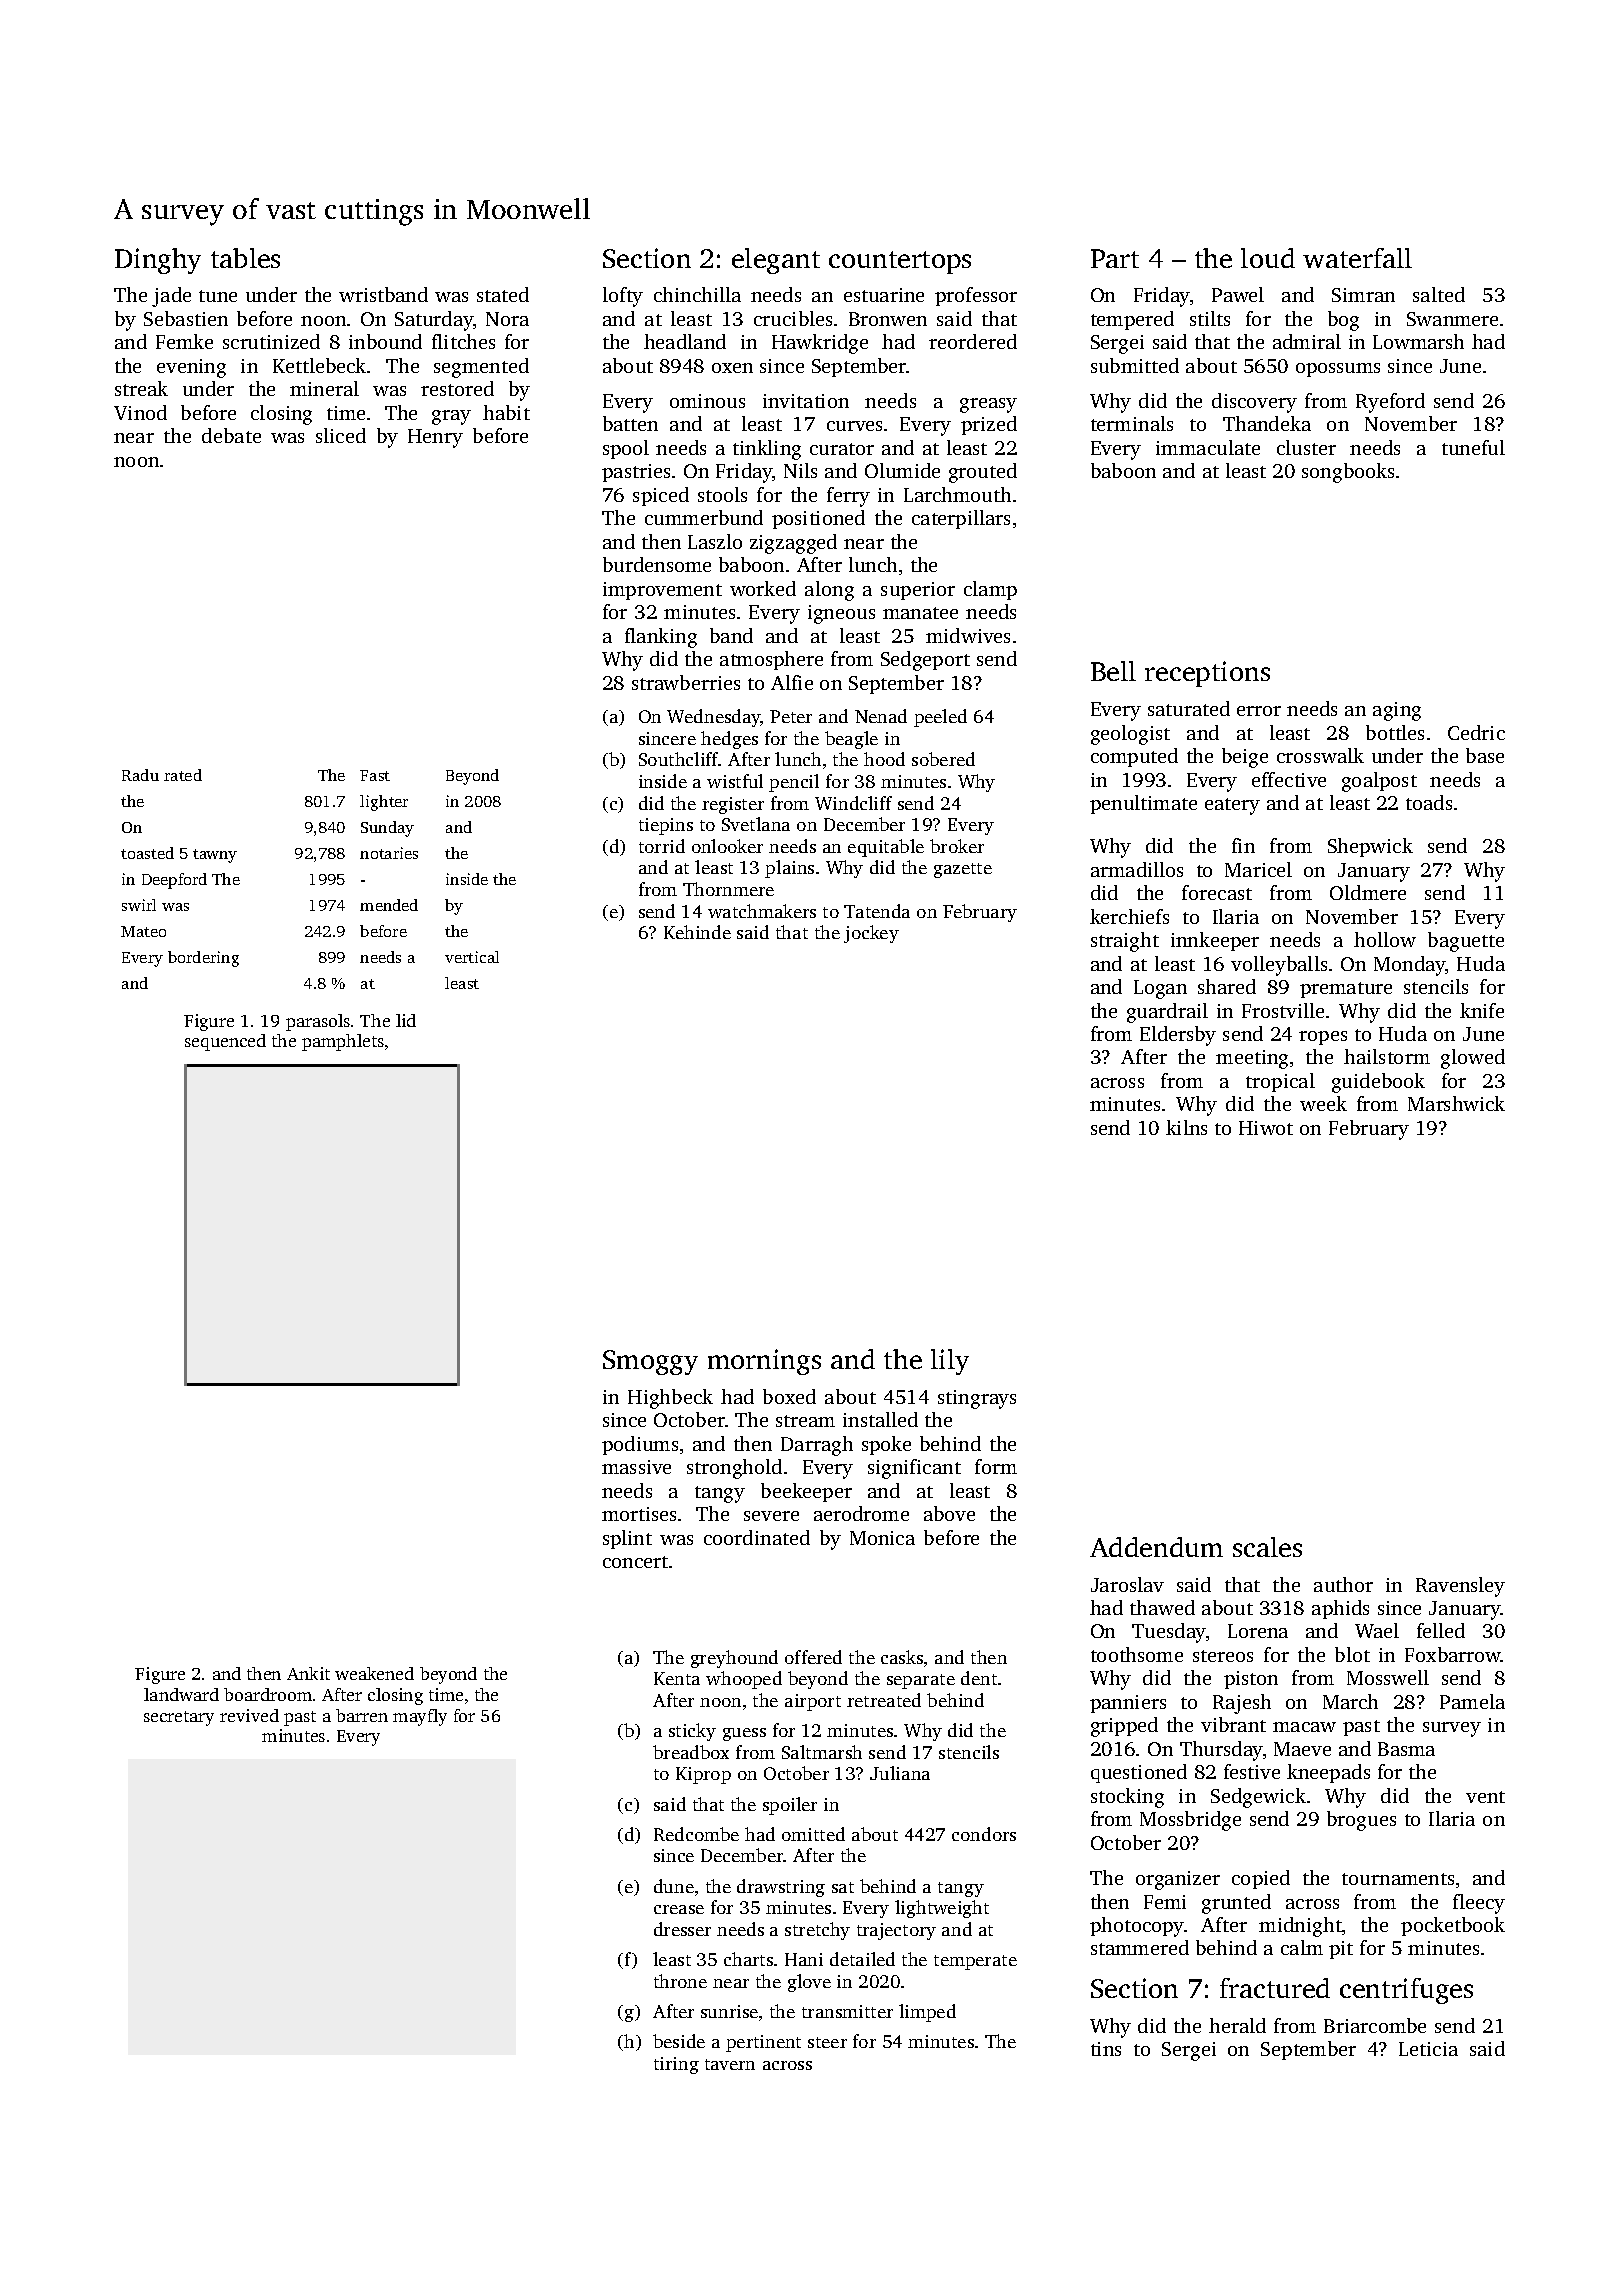 The width and height of the image is (1620, 2292). I want to click on waterfall, so click(1357, 258).
